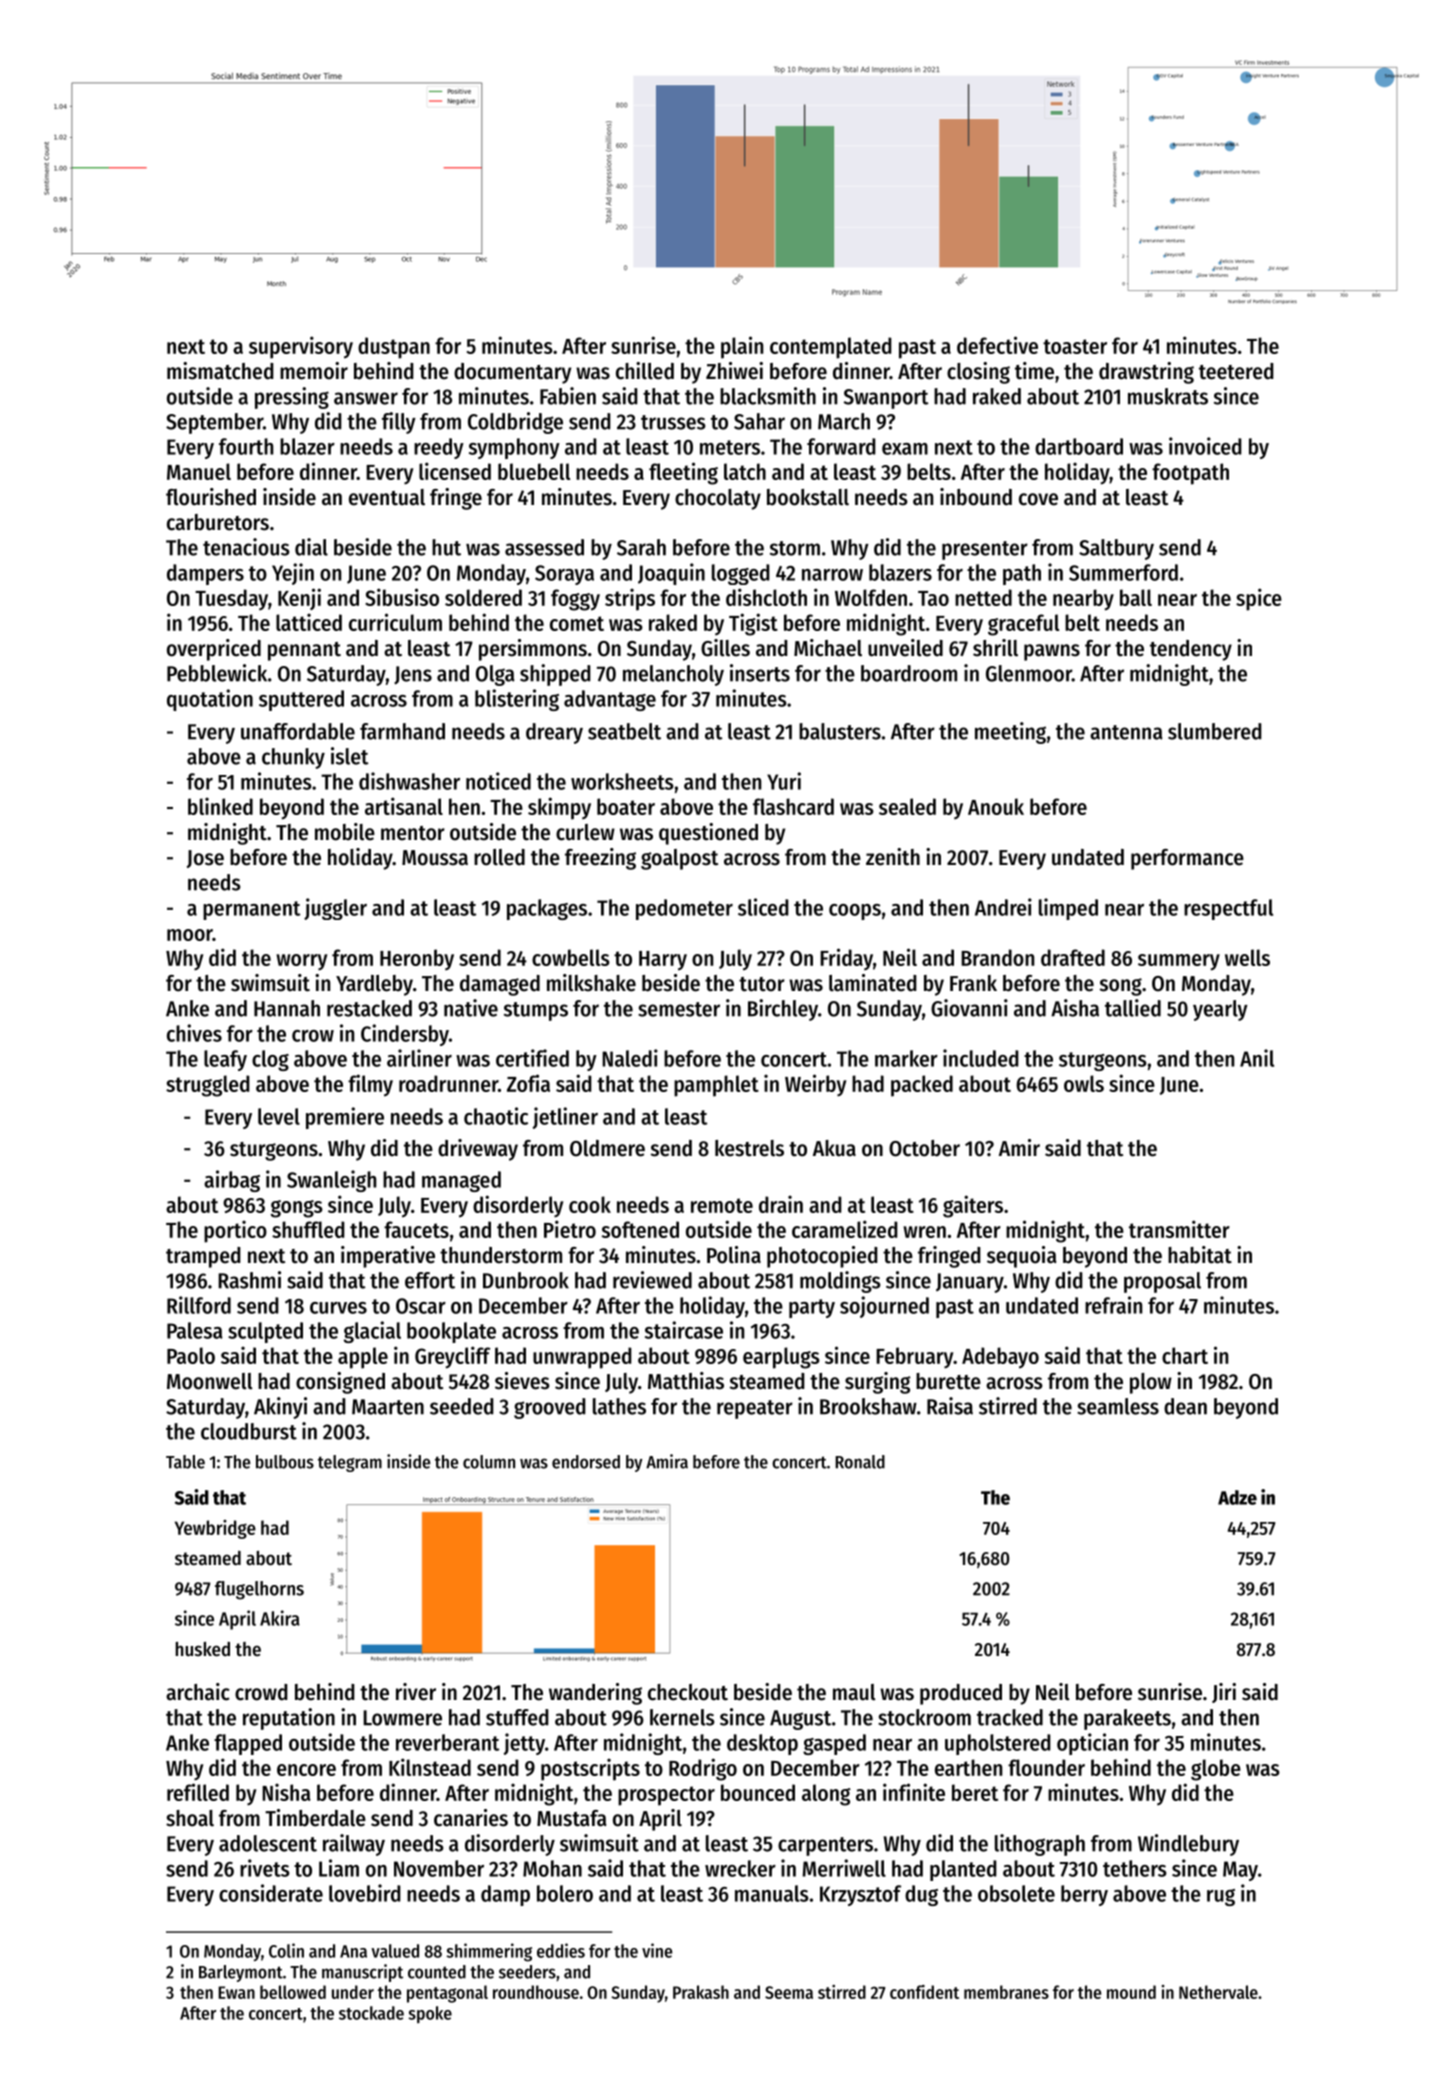 The height and width of the image is (2100, 1450). What do you see at coordinates (430, 2014) in the image?
I see `spoke` at bounding box center [430, 2014].
